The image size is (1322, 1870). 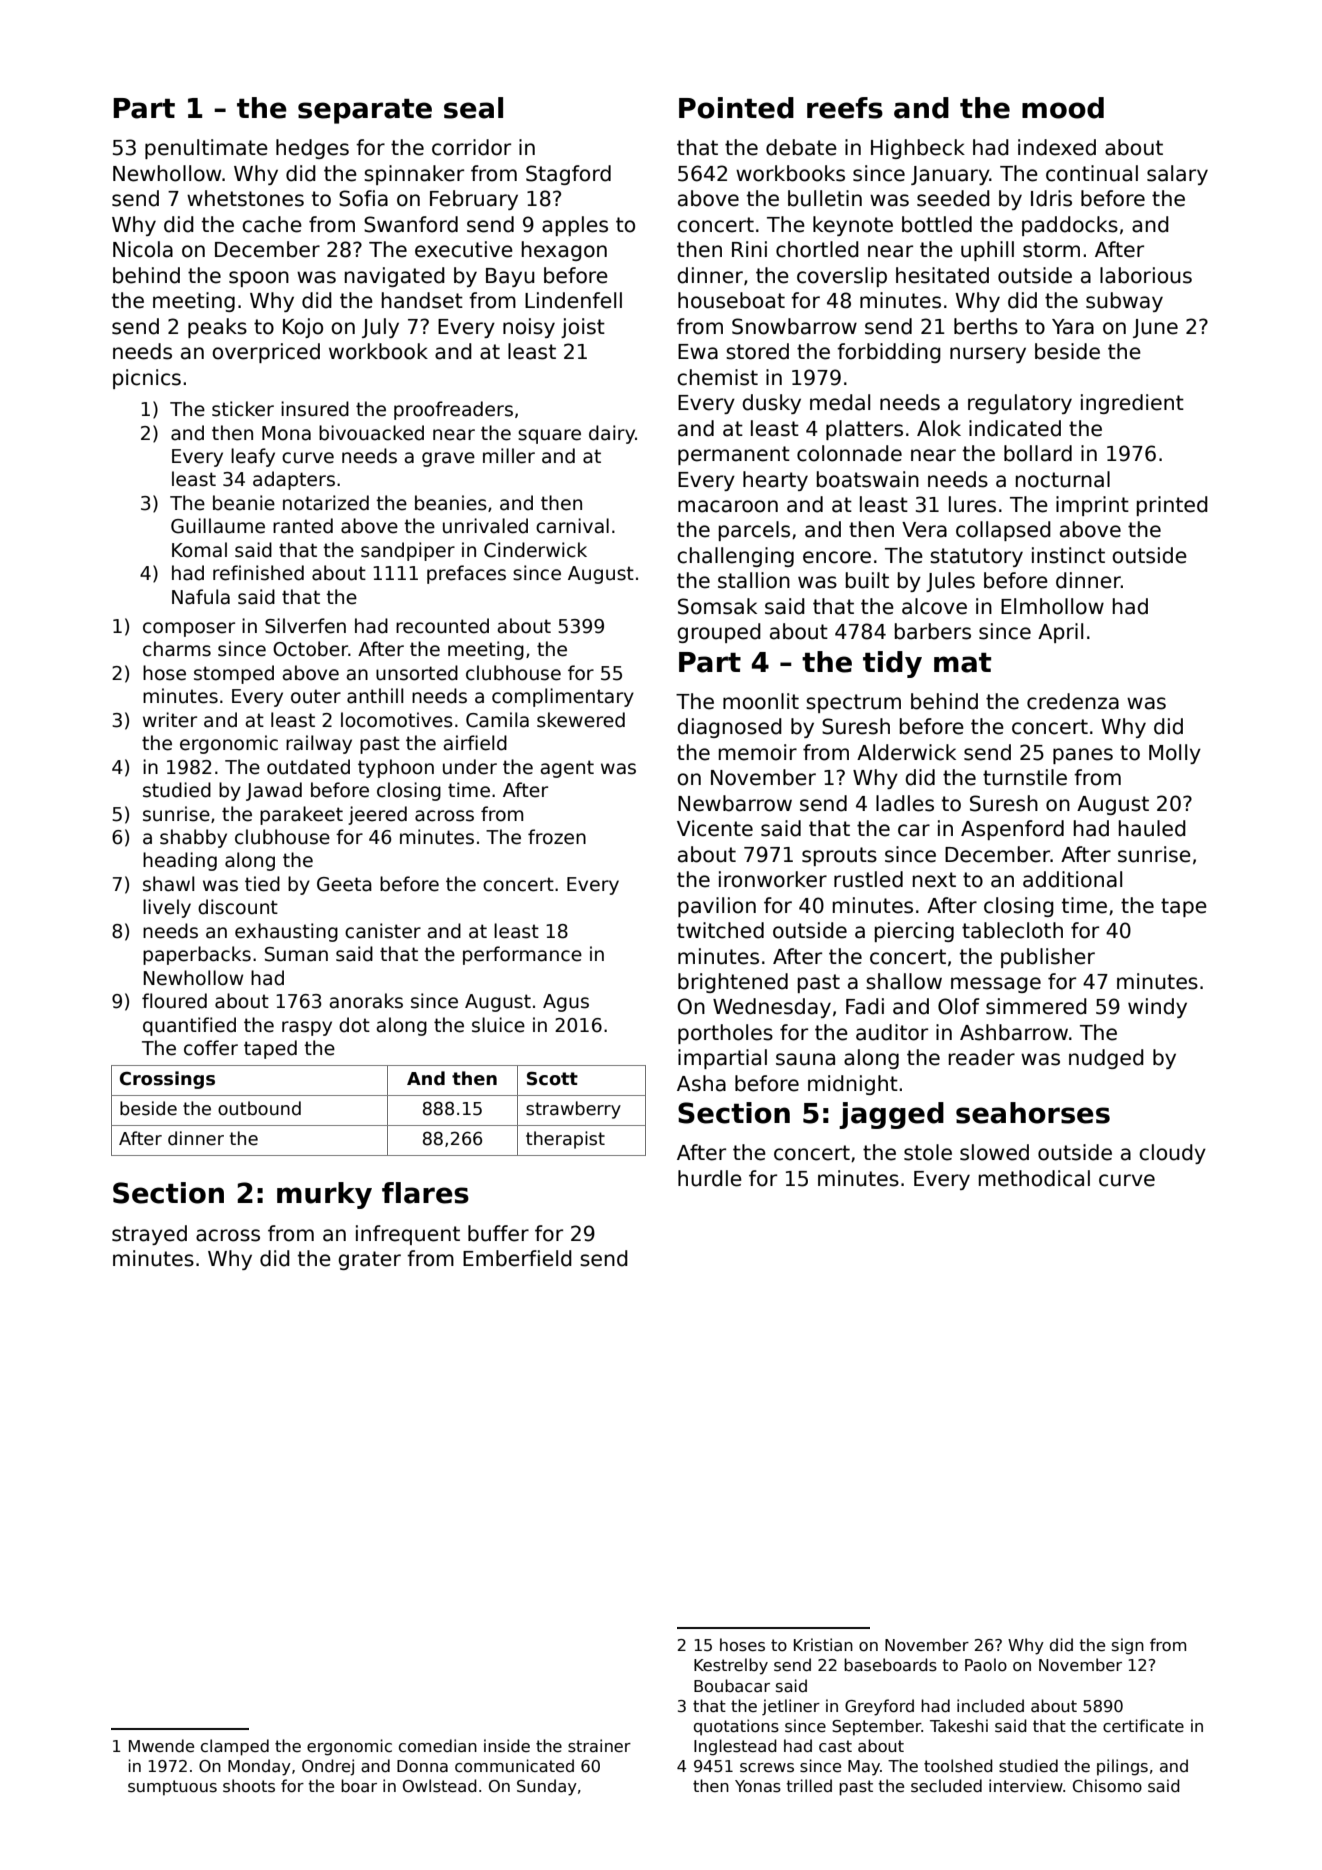 I want to click on clamped, so click(x=235, y=1747).
